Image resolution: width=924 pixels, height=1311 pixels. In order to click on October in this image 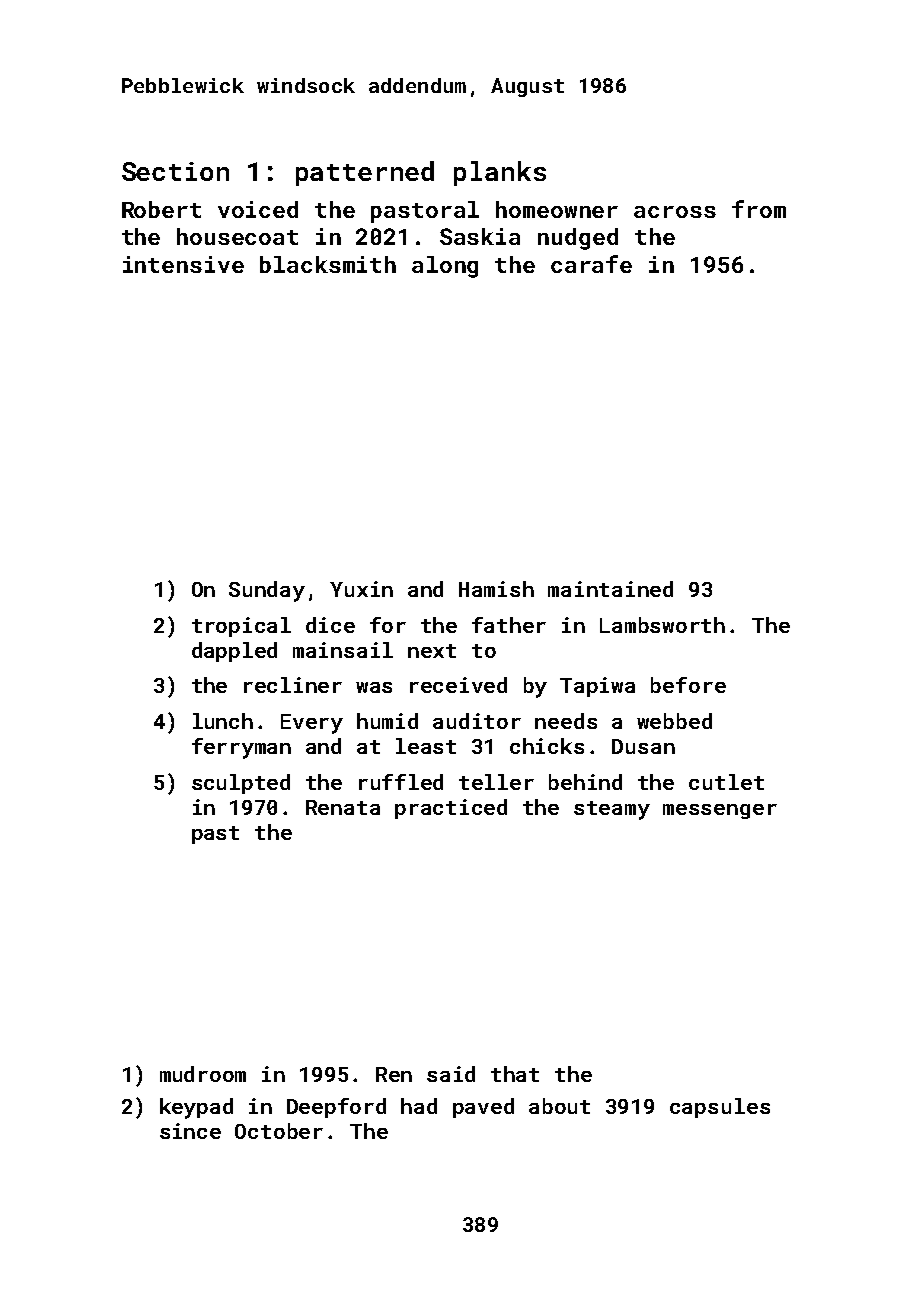, I will do `click(279, 1131)`.
